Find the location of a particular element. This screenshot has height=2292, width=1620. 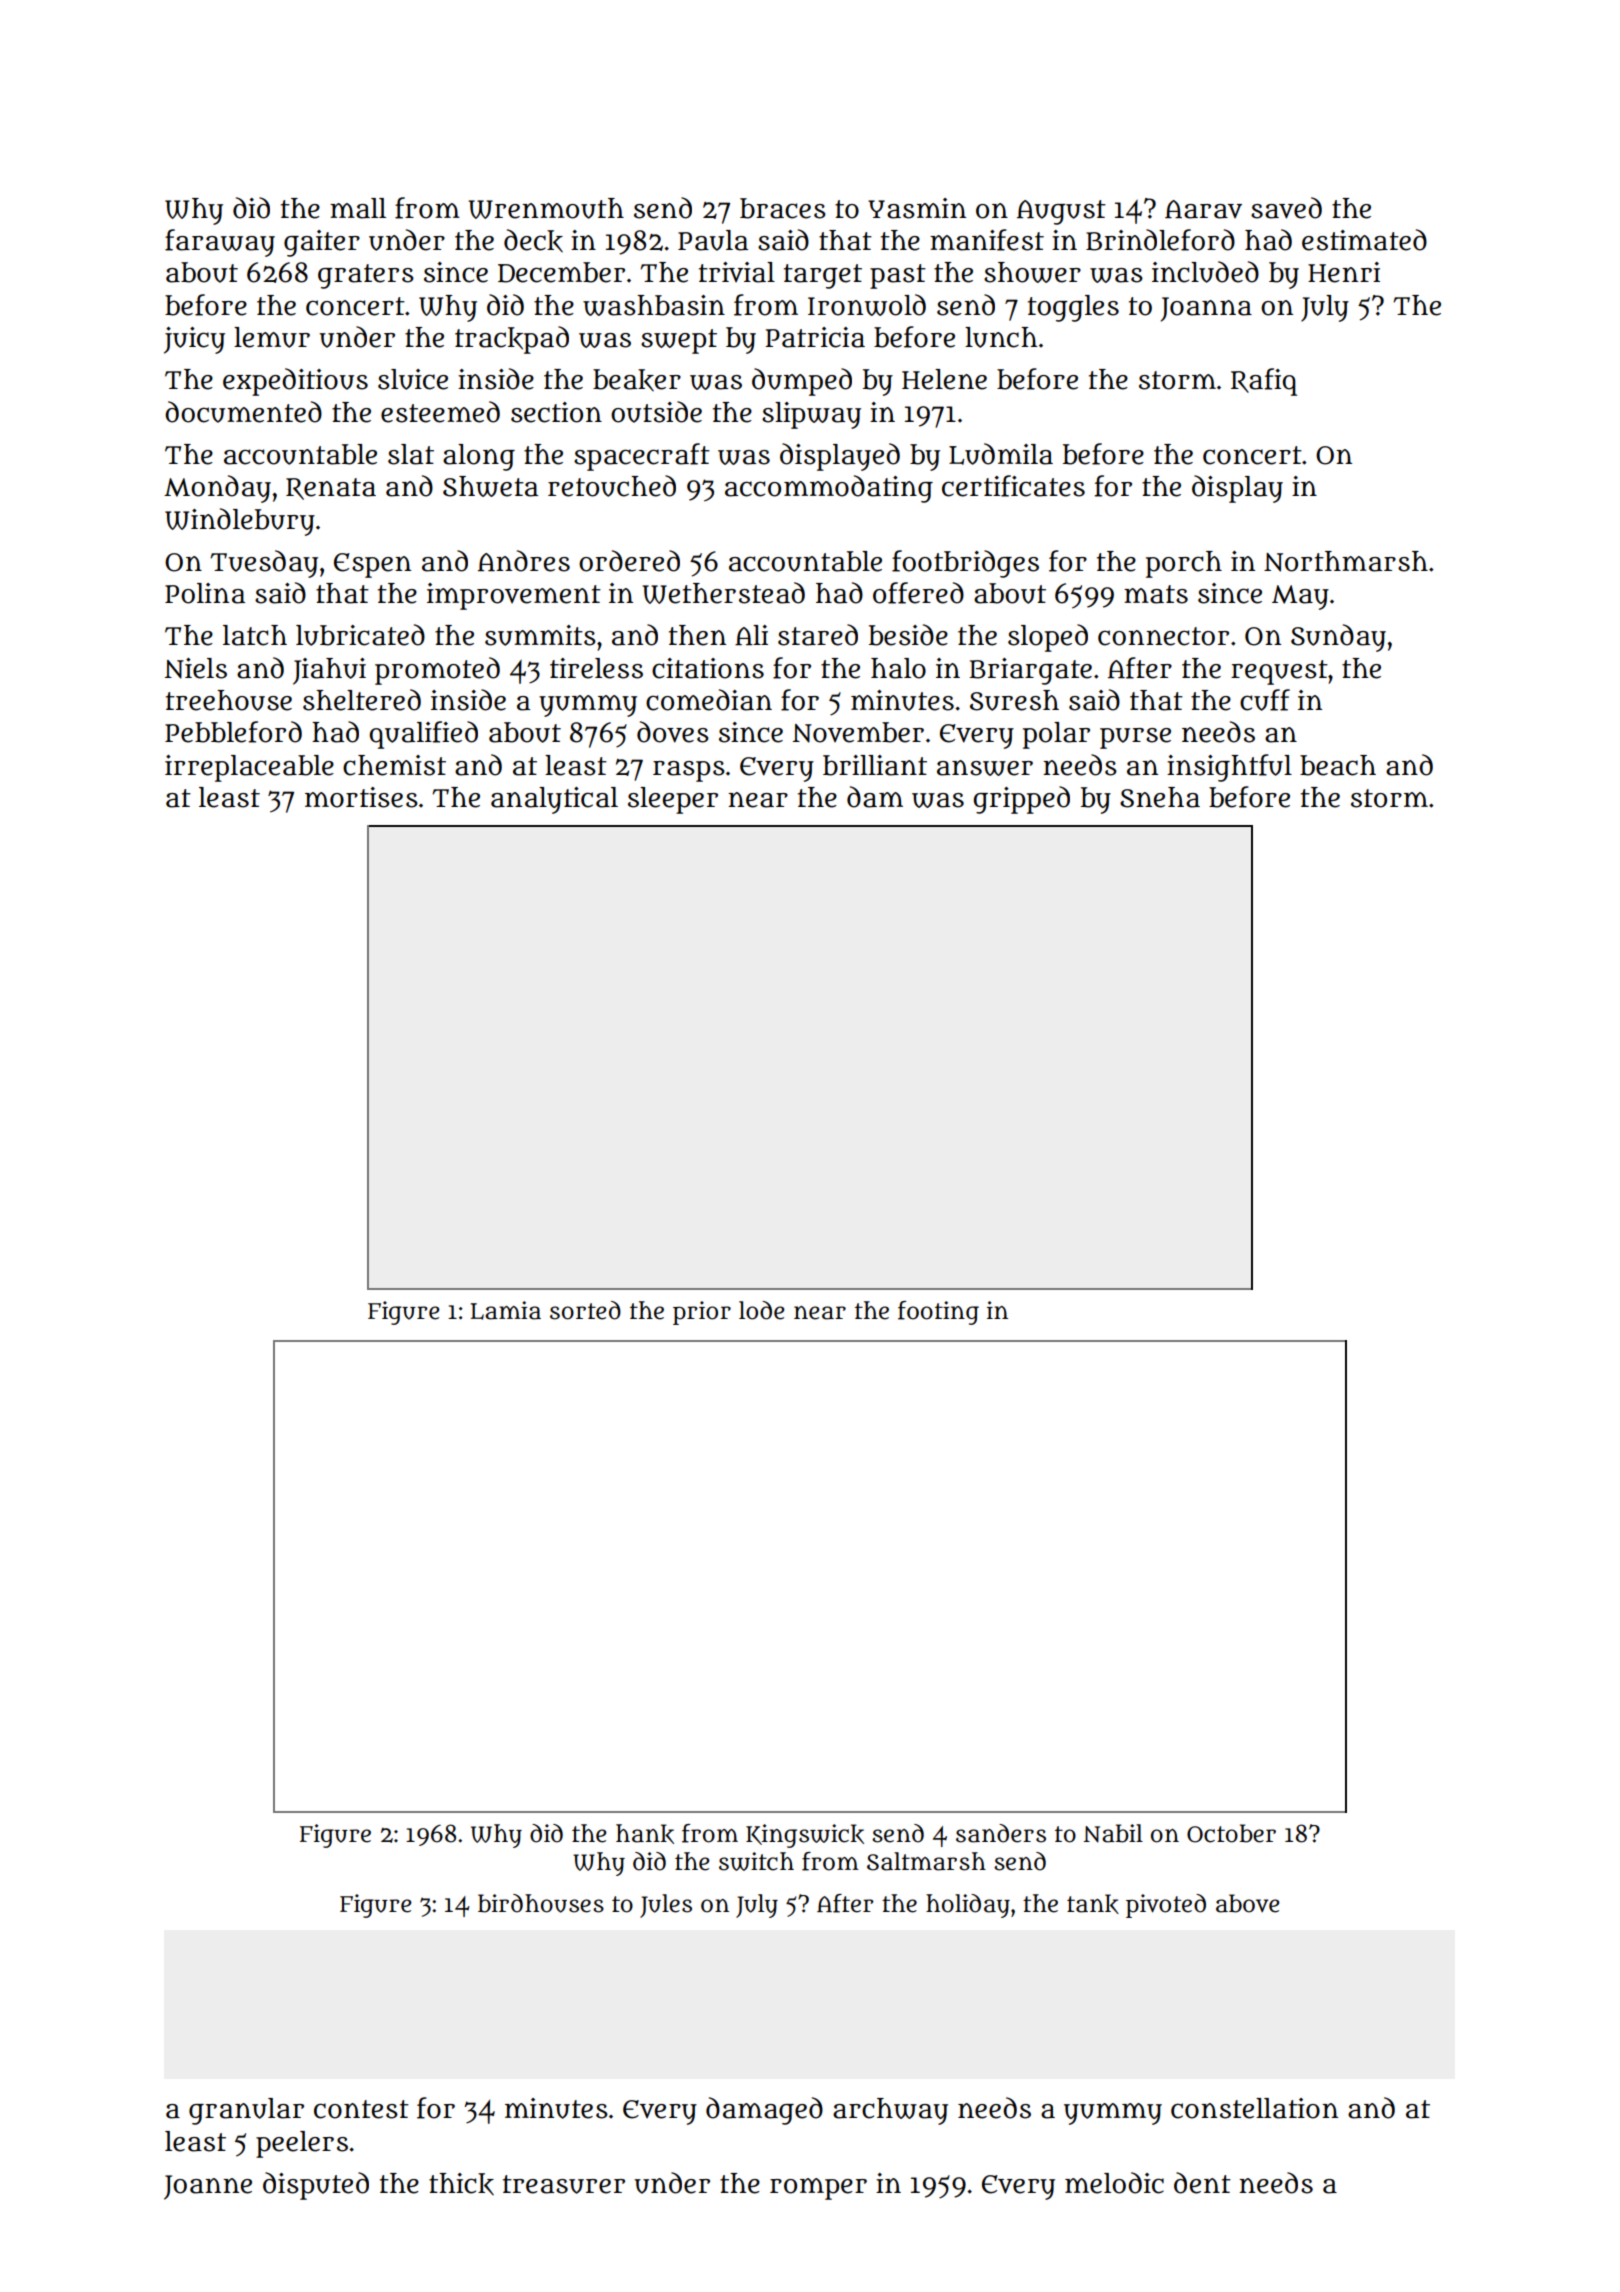

Lamia is located at coordinates (505, 1310).
